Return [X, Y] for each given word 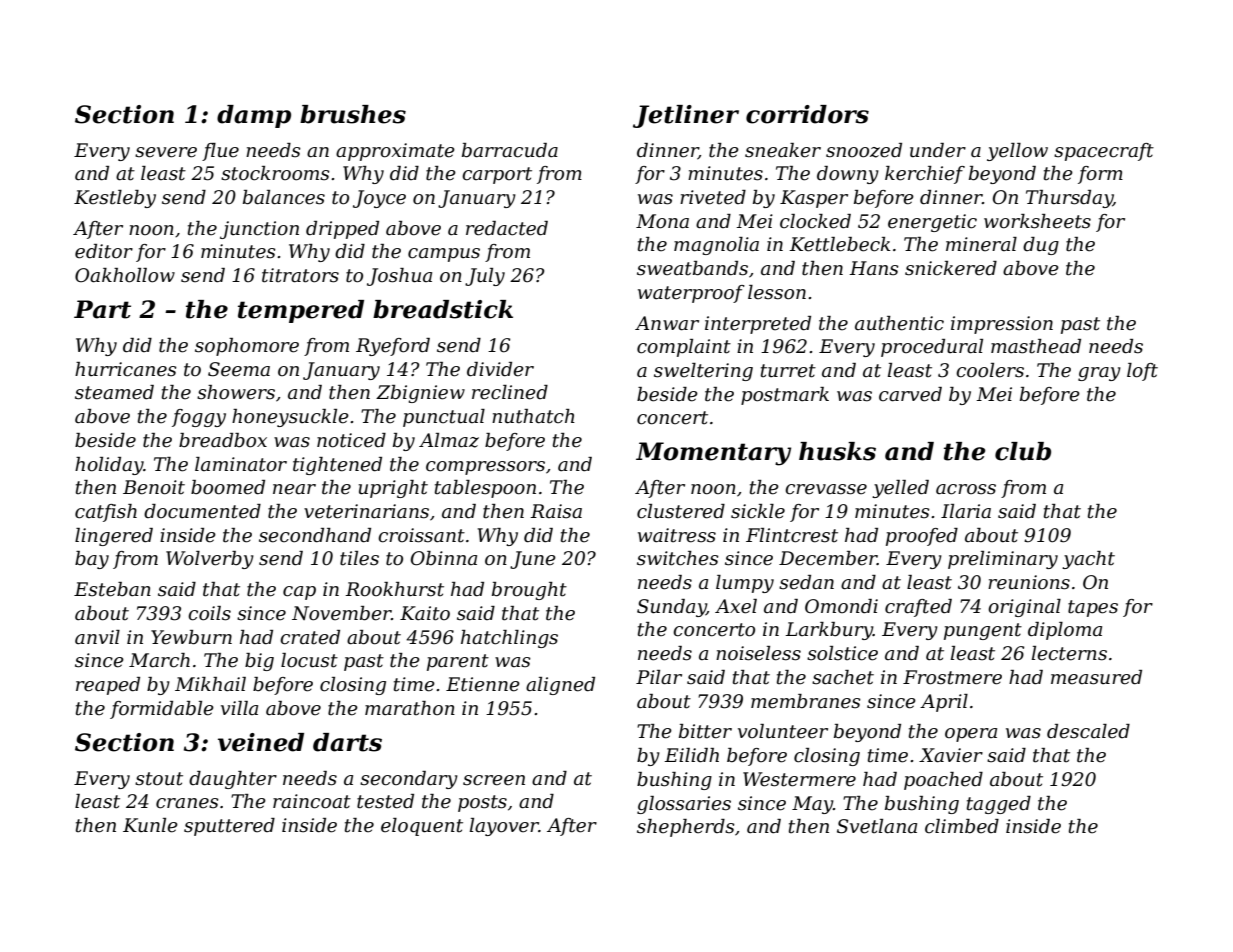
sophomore [247, 347]
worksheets [1037, 221]
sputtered [229, 827]
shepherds [686, 828]
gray [1099, 374]
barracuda [510, 150]
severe [166, 152]
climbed [962, 826]
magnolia [716, 246]
